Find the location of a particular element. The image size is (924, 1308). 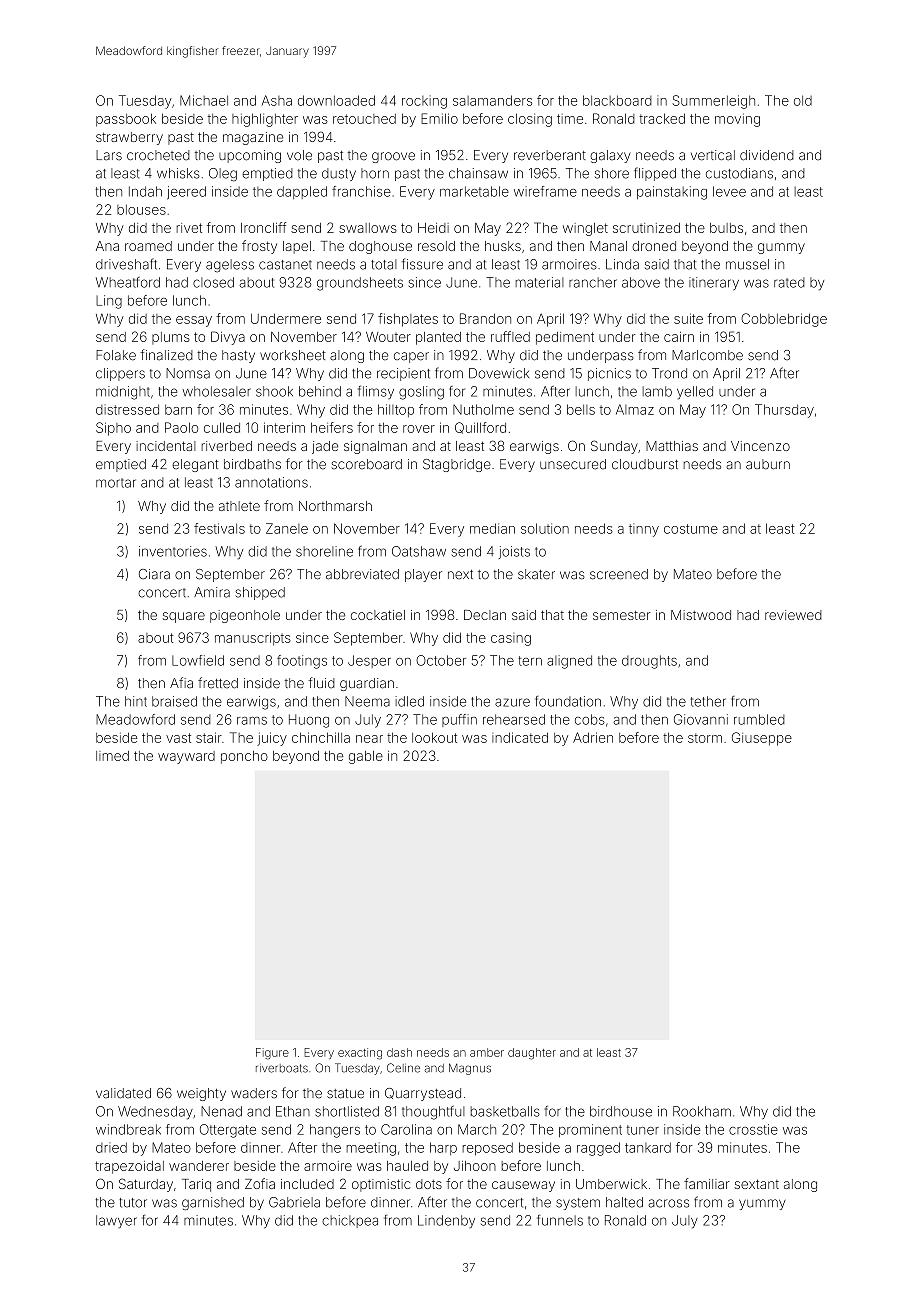

next is located at coordinates (460, 574).
